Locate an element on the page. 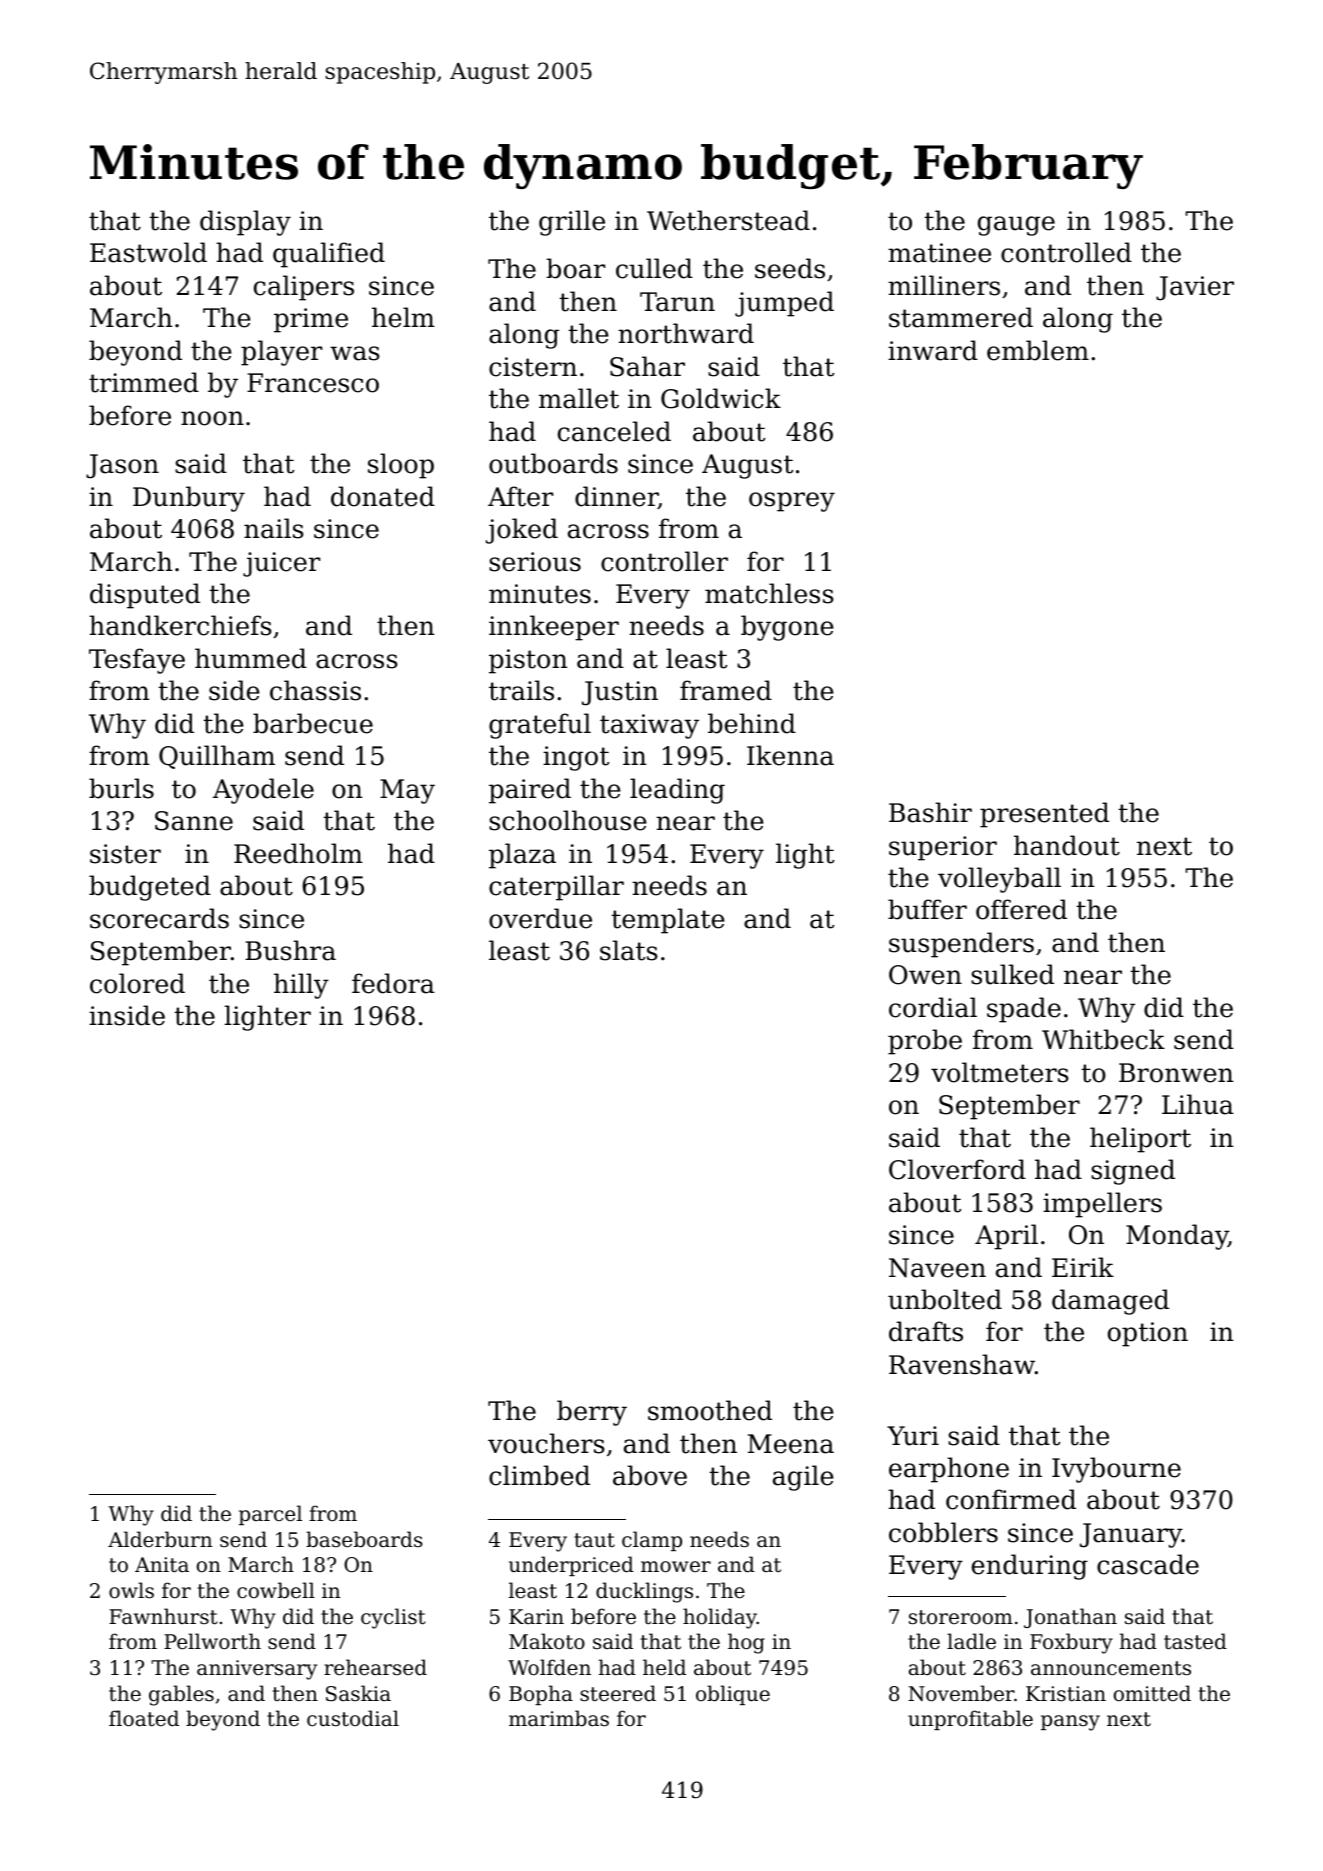 The image size is (1323, 1871). gables is located at coordinates (181, 1695).
